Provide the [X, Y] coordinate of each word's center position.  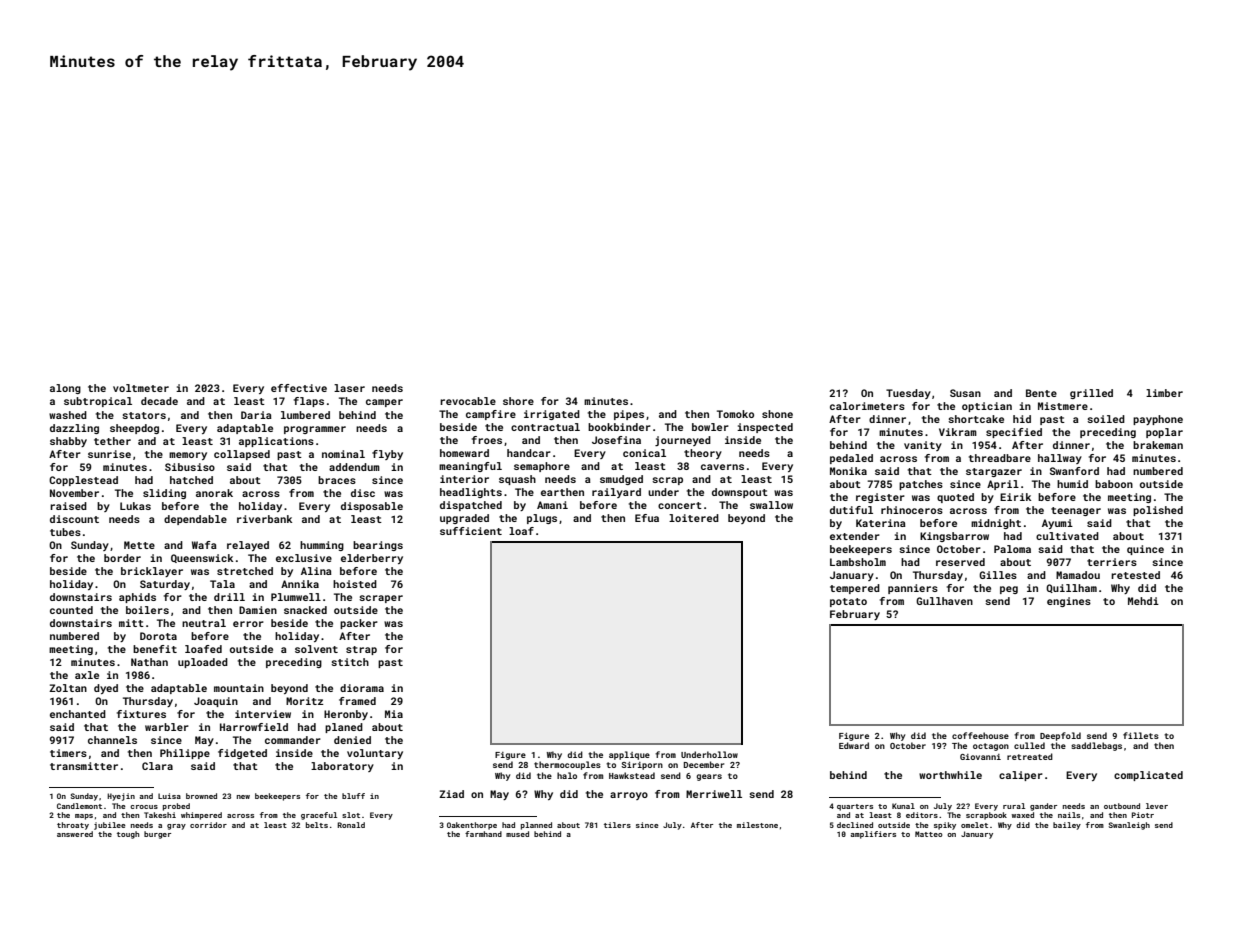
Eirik [1015, 497]
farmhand [483, 834]
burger [157, 835]
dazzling [74, 429]
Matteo [928, 834]
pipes [629, 415]
